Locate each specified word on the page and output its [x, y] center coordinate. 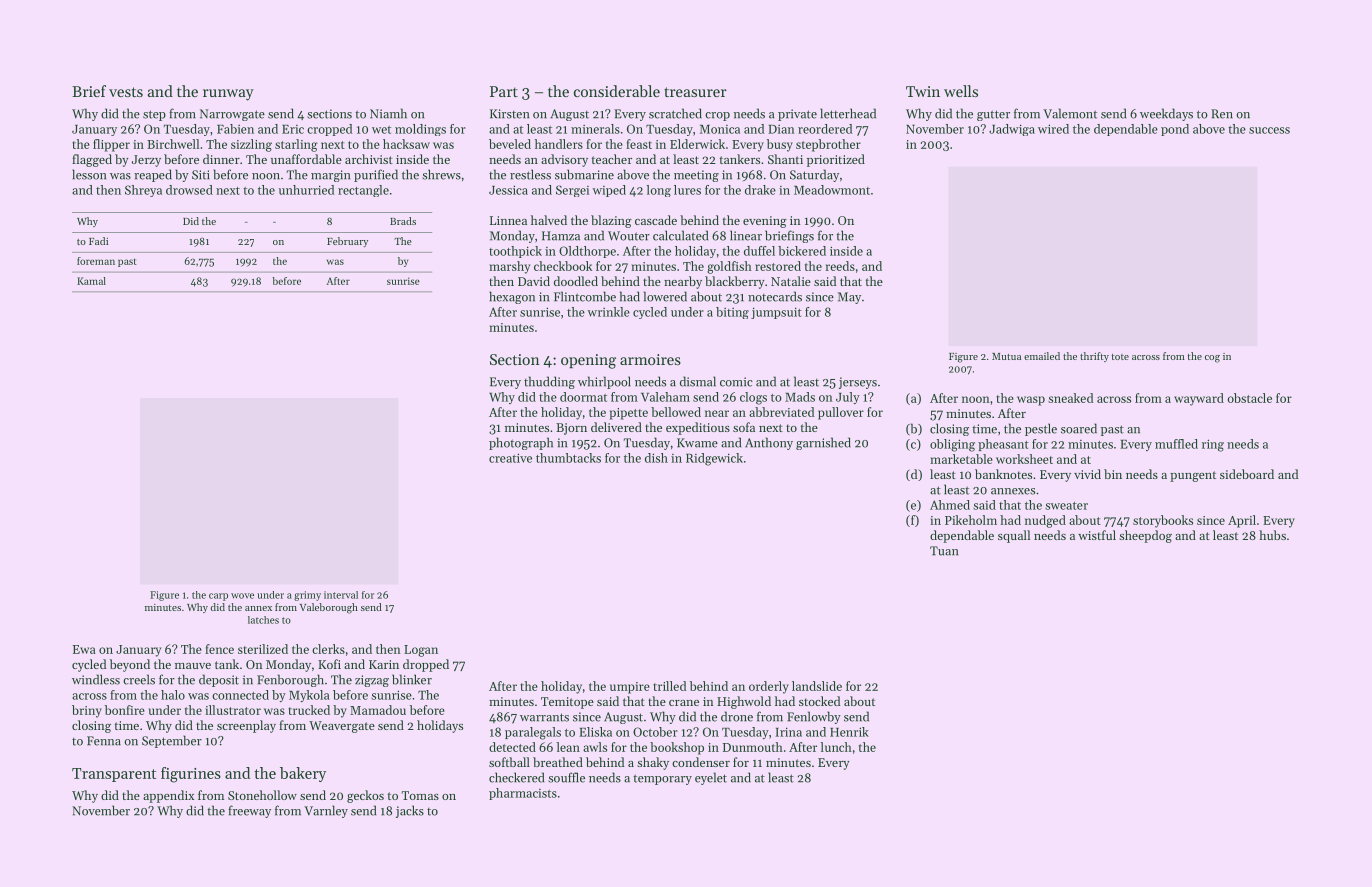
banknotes [1003, 474]
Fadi [98, 241]
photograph [521, 443]
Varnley [326, 811]
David [534, 281]
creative [510, 458]
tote [1120, 357]
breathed [558, 762]
